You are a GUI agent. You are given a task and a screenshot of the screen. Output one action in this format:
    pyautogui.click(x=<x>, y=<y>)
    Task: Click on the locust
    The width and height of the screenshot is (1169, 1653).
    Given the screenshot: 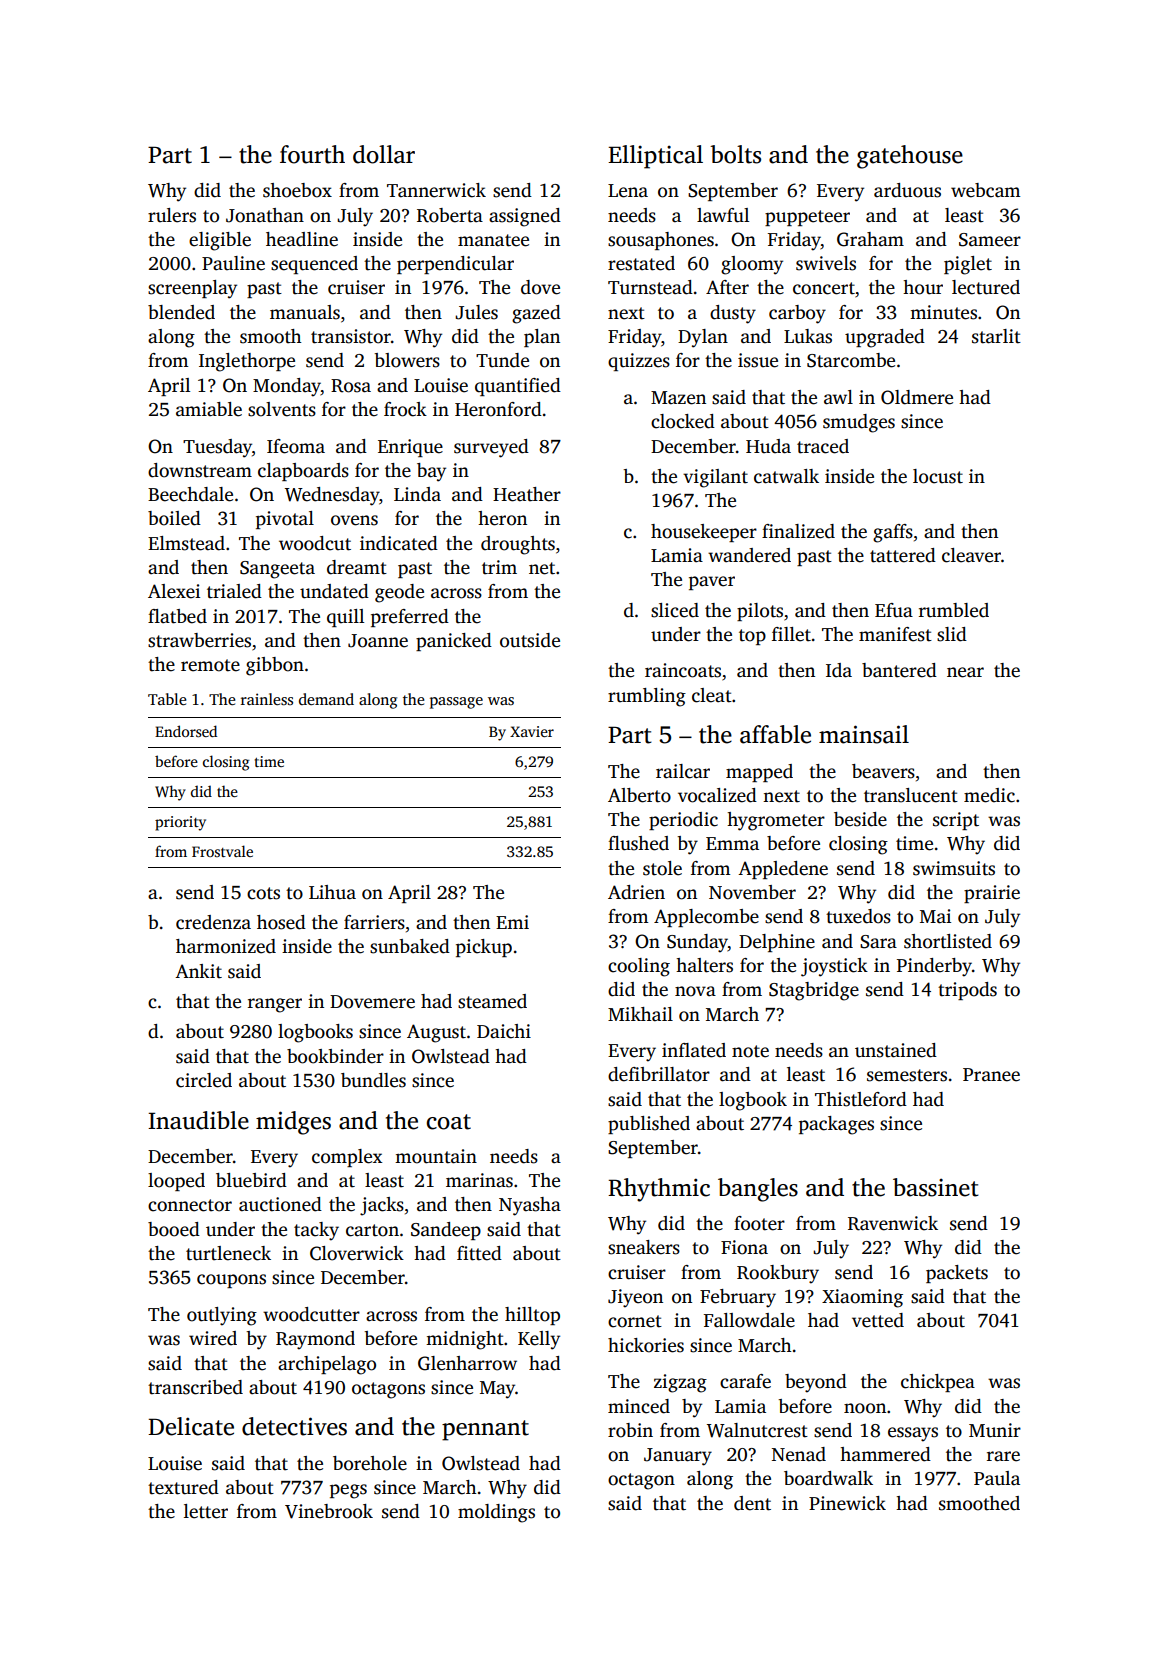 What is the action you would take?
    pyautogui.click(x=938, y=476)
